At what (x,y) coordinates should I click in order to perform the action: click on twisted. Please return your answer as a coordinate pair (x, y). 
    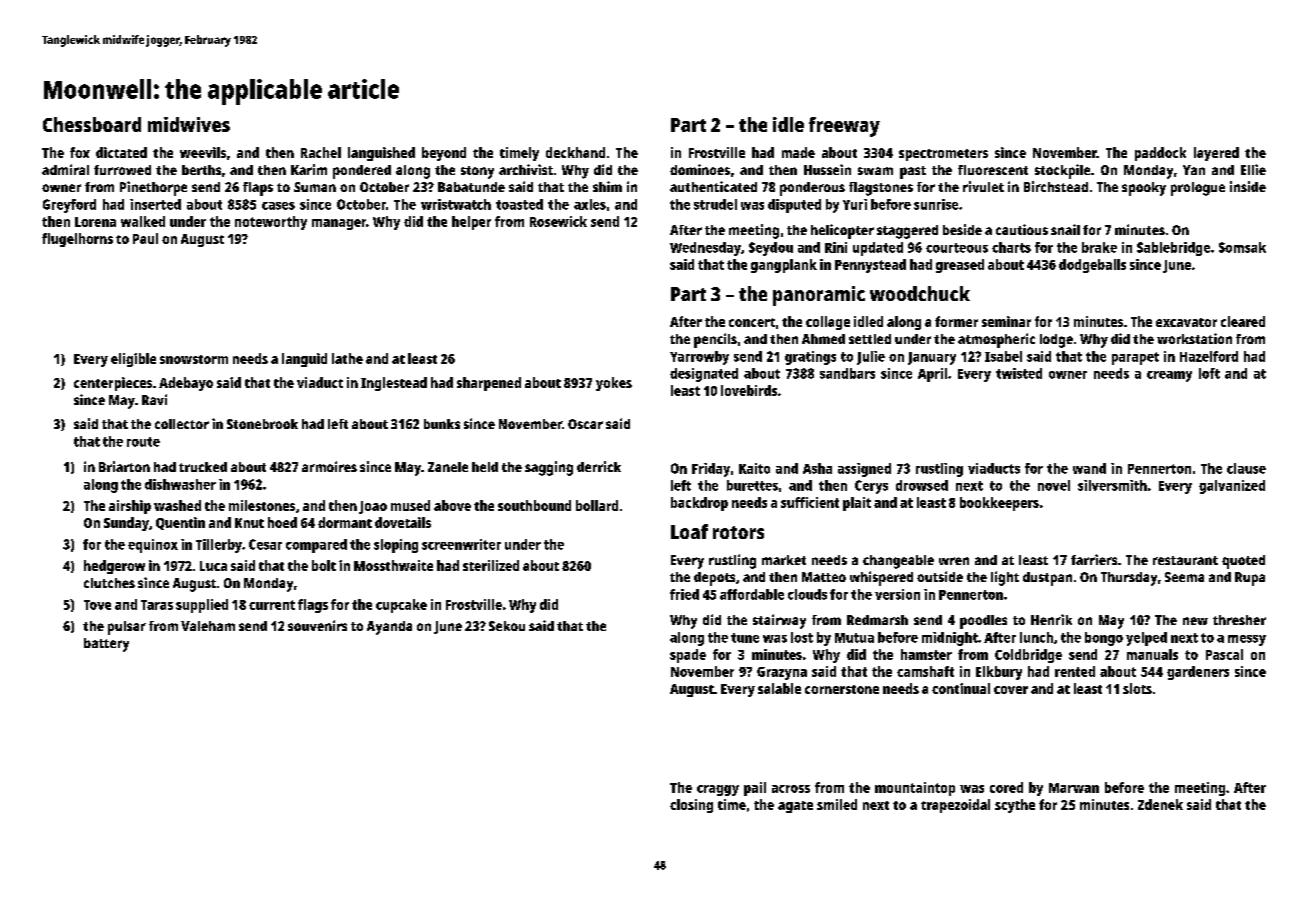
    Looking at the image, I should click on (1019, 373).
